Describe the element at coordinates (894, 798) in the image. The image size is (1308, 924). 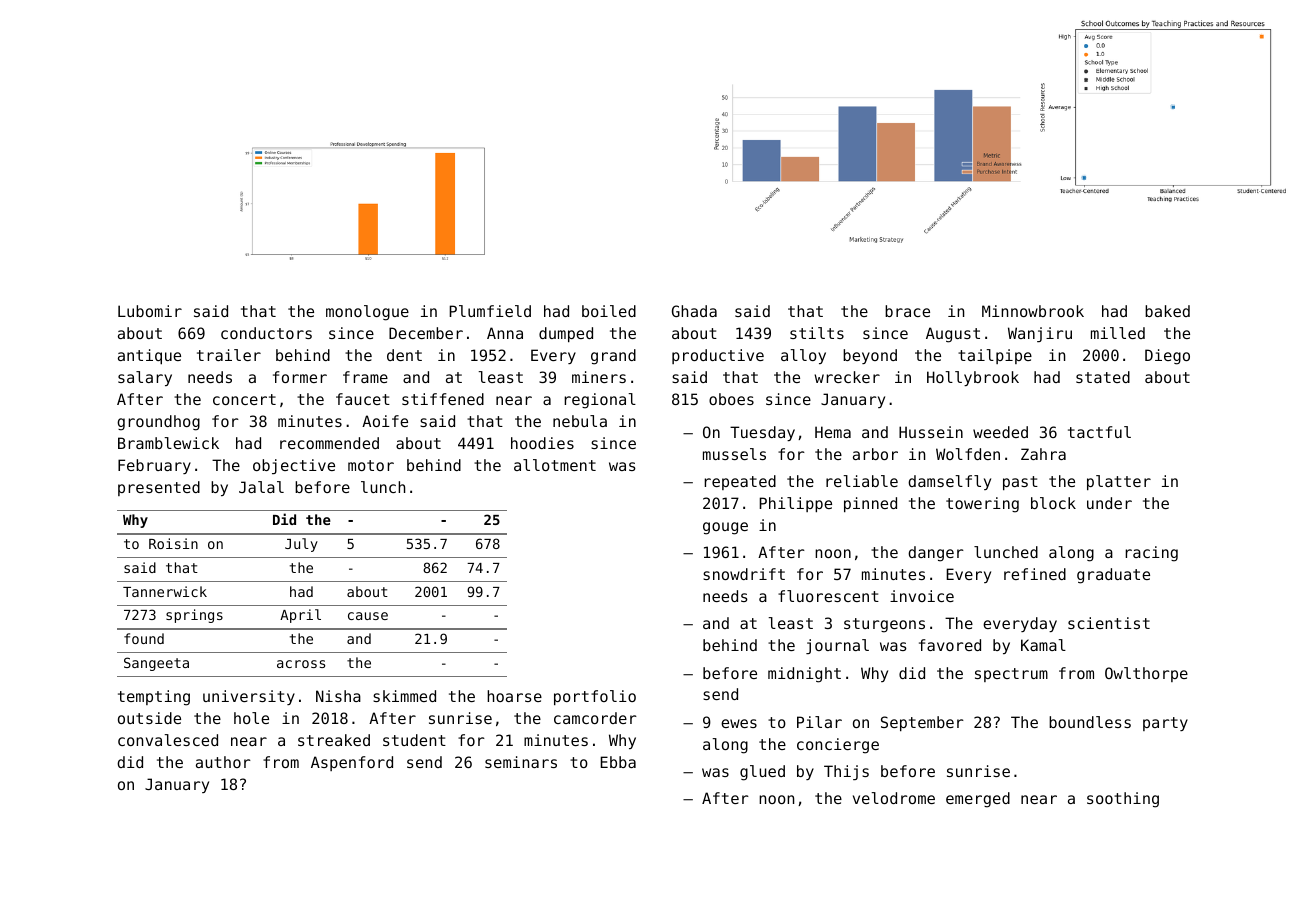
I see `velodrome` at that location.
